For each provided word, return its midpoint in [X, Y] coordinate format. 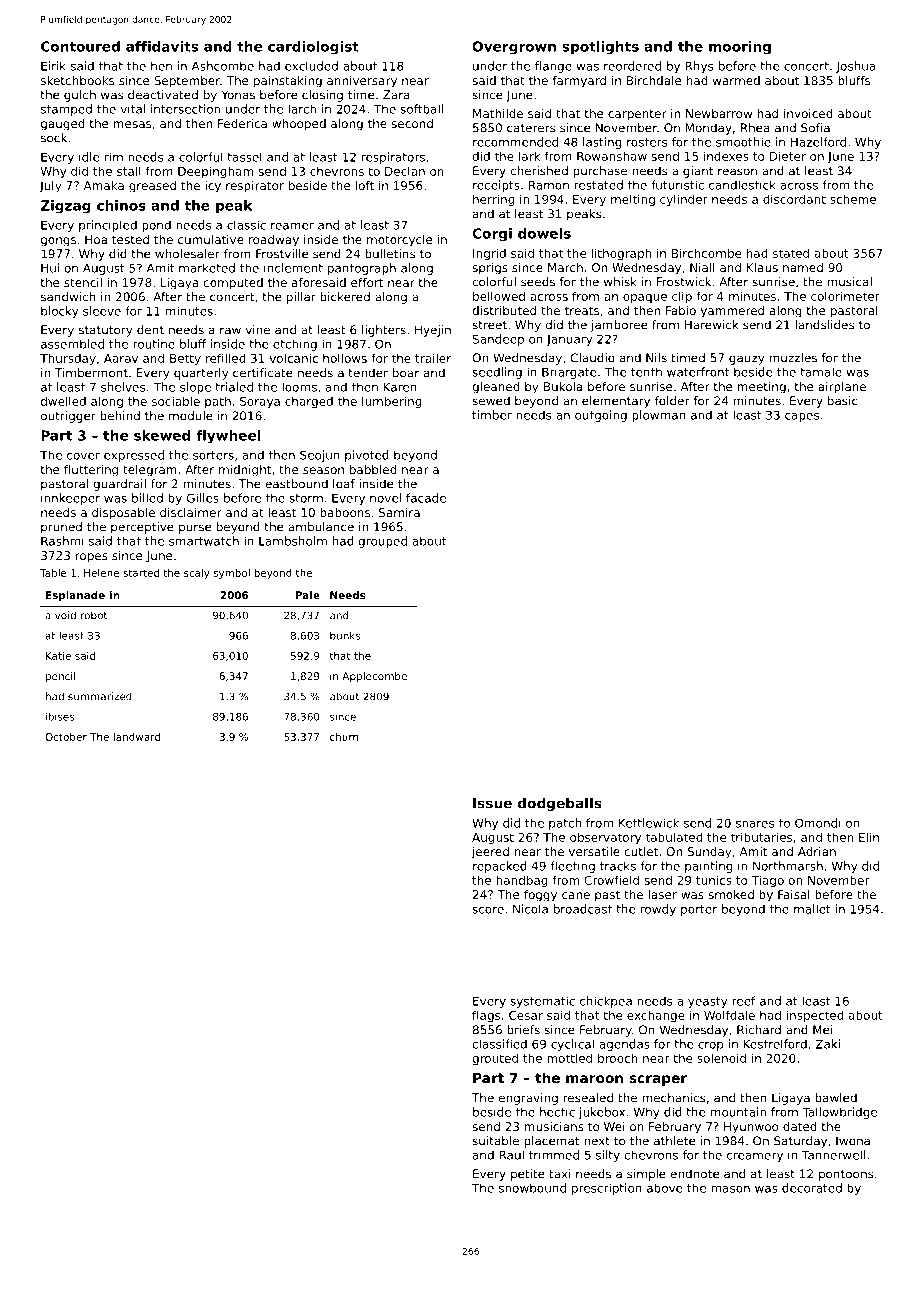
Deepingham [215, 172]
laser [662, 894]
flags [486, 1016]
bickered [345, 297]
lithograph [621, 254]
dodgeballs [559, 804]
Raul [511, 1155]
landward [136, 737]
